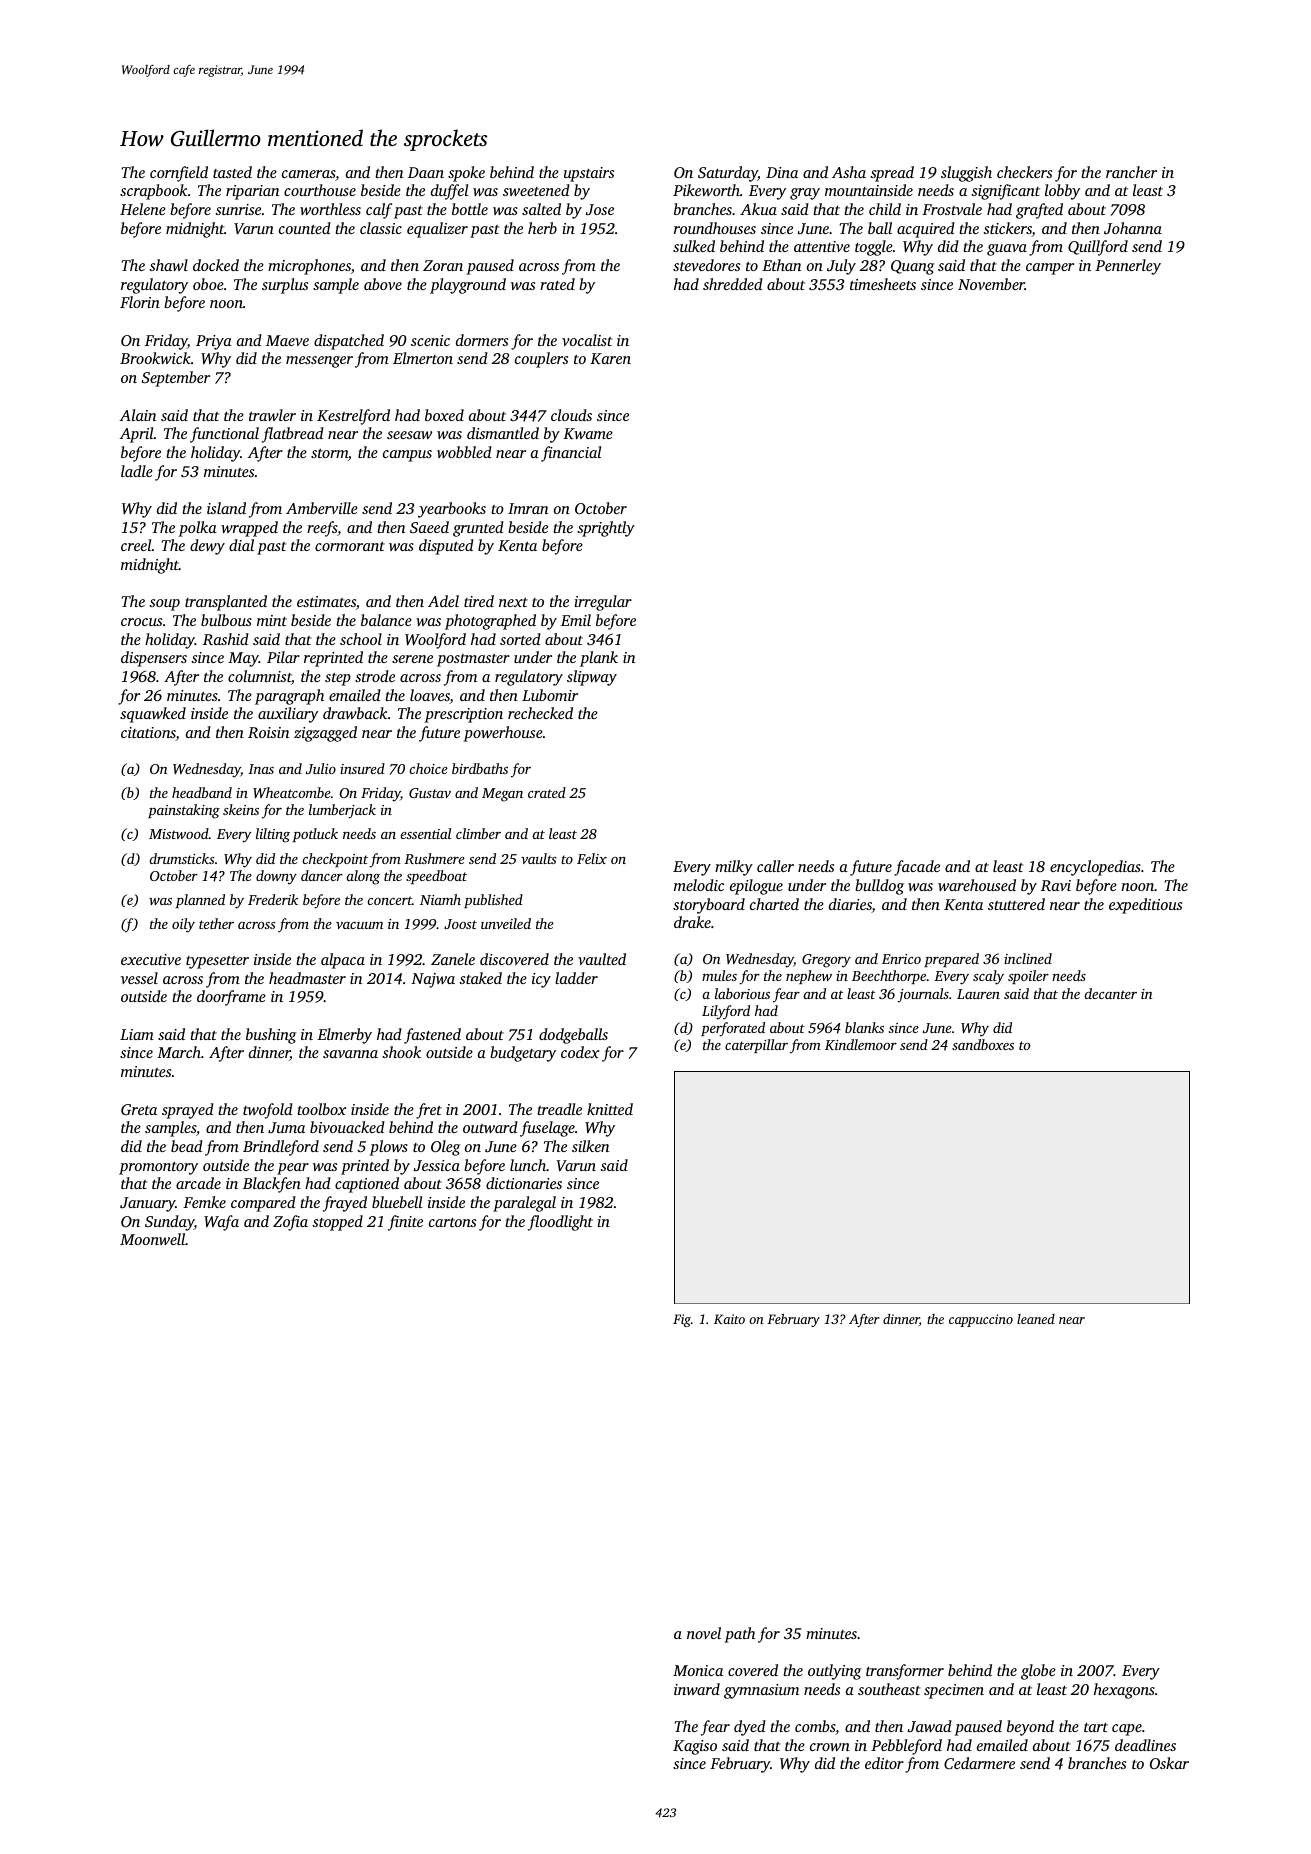 This screenshot has width=1311, height=1854. What do you see at coordinates (137, 471) in the screenshot?
I see `ladle` at bounding box center [137, 471].
